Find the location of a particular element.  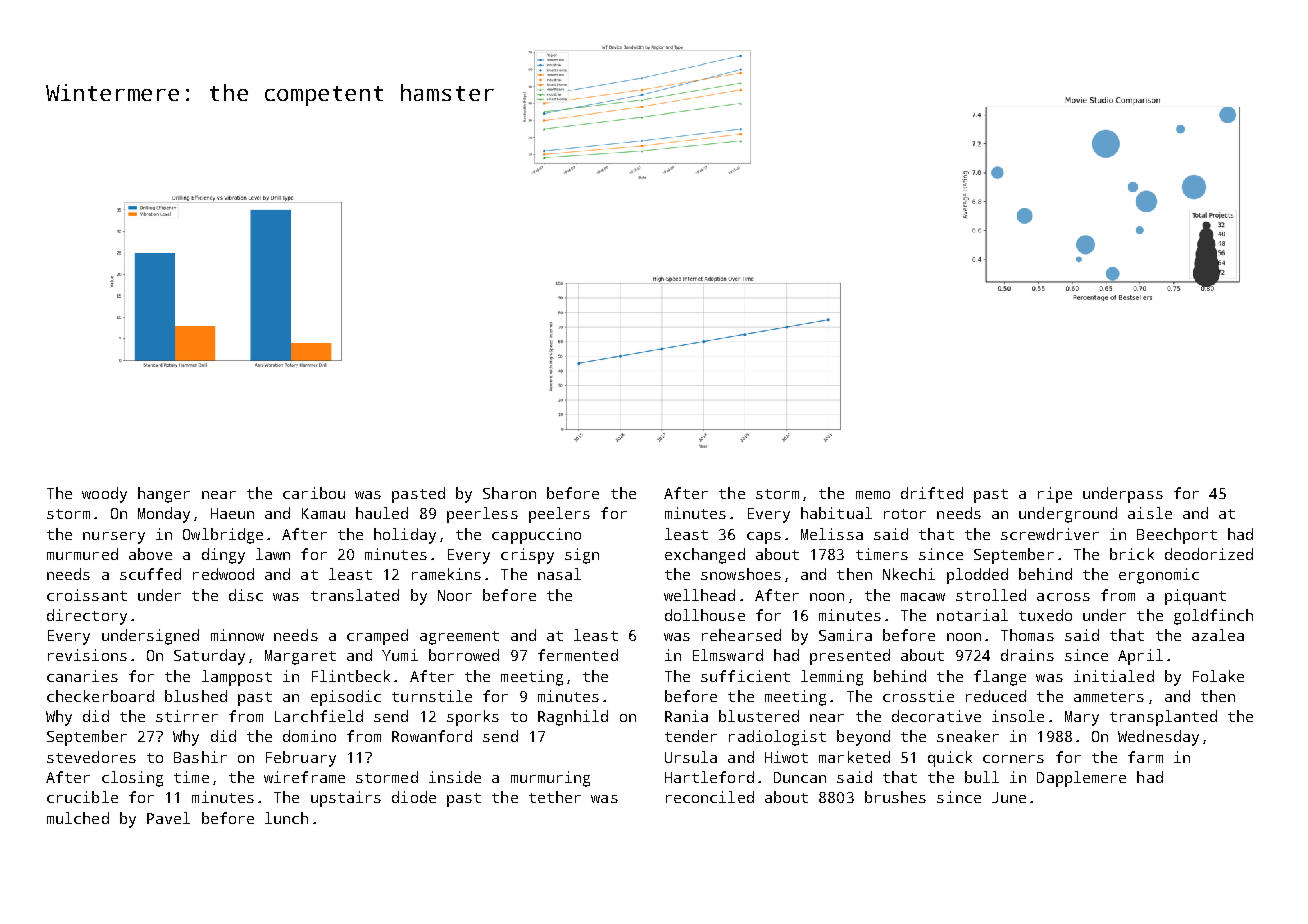

caribou is located at coordinates (314, 493).
